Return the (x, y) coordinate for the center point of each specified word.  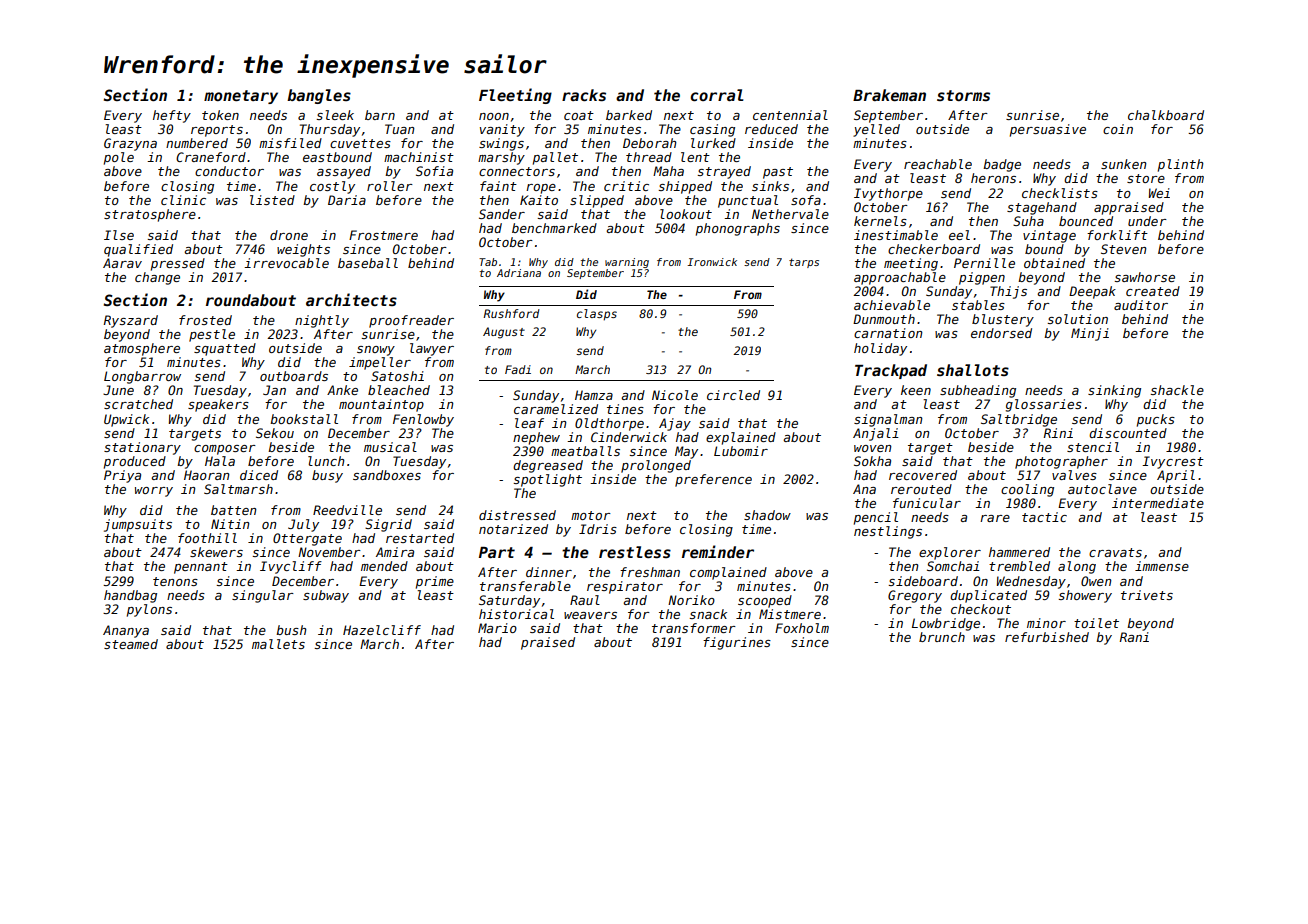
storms (963, 95)
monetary (241, 97)
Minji (1090, 334)
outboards (294, 376)
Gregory (915, 596)
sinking (1114, 391)
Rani (1134, 637)
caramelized (556, 409)
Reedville (347, 510)
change (157, 278)
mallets (278, 644)
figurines (737, 643)
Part (497, 552)
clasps (597, 315)
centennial (790, 115)
